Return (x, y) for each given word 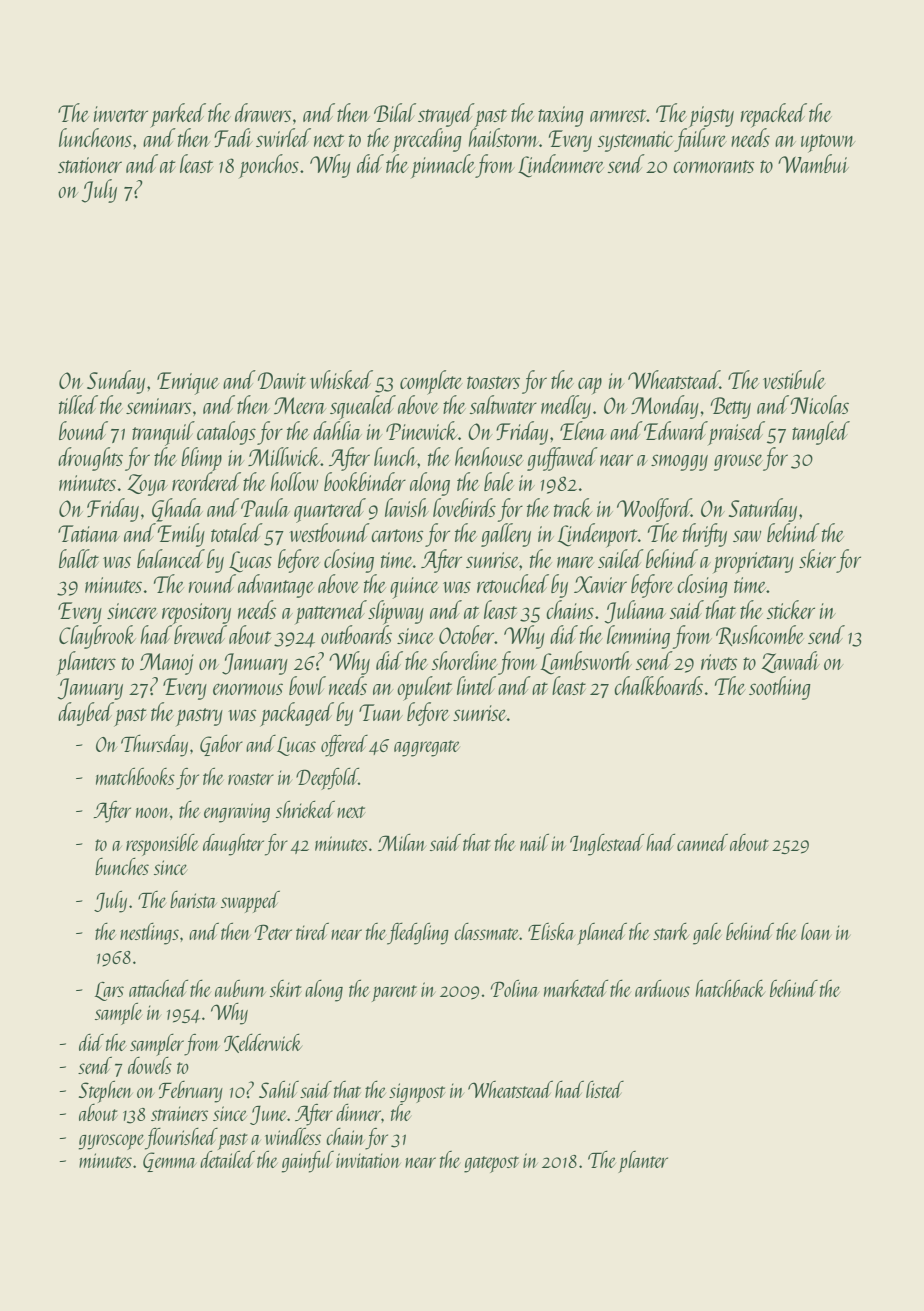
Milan (402, 842)
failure (700, 140)
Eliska (551, 931)
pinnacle (443, 166)
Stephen (106, 1092)
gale (707, 934)
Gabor (221, 745)
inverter (121, 114)
